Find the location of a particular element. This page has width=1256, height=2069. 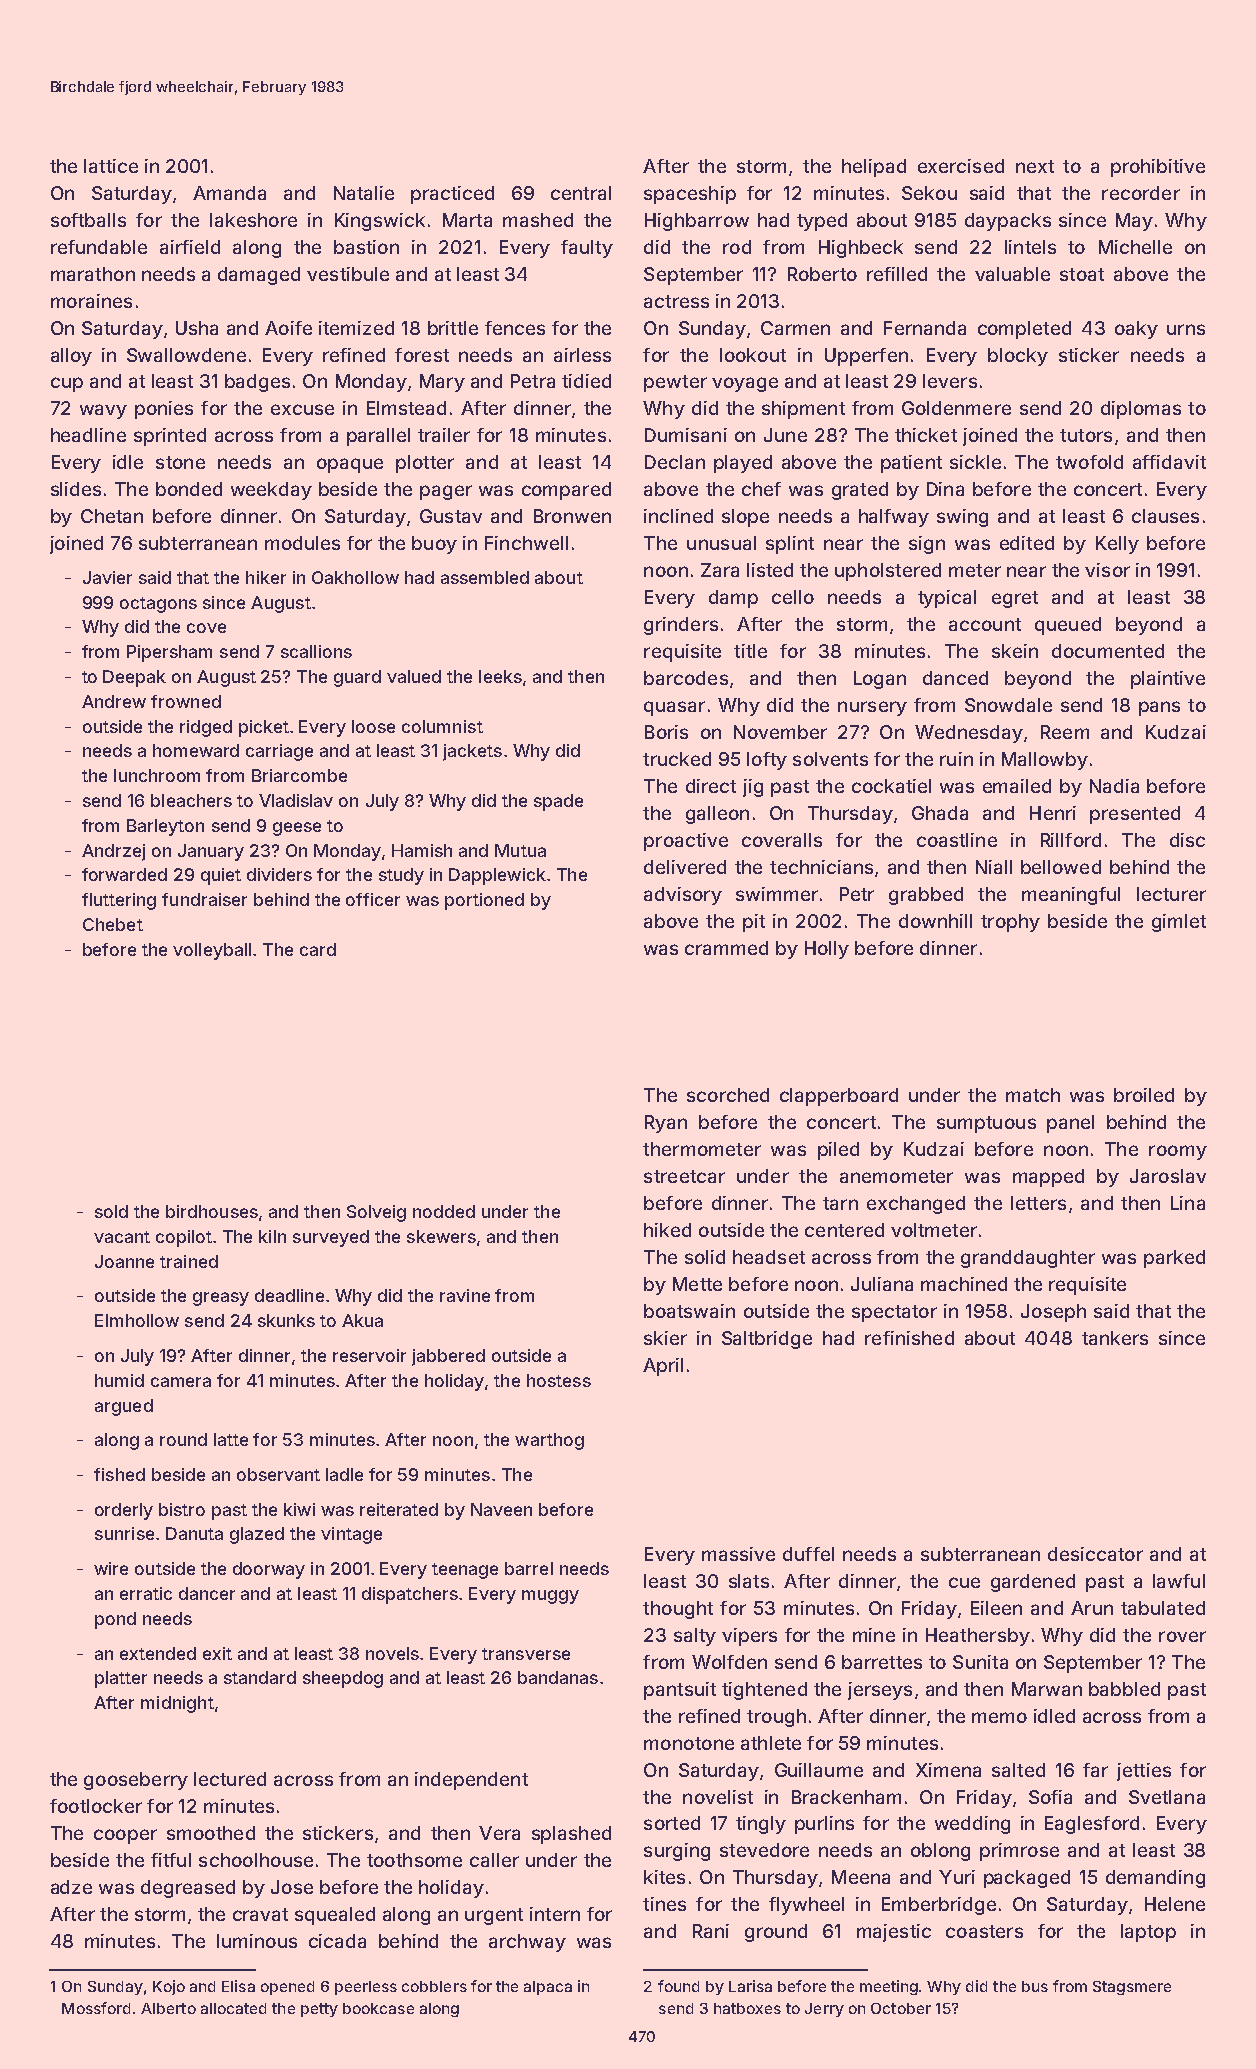

petty is located at coordinates (319, 2010).
